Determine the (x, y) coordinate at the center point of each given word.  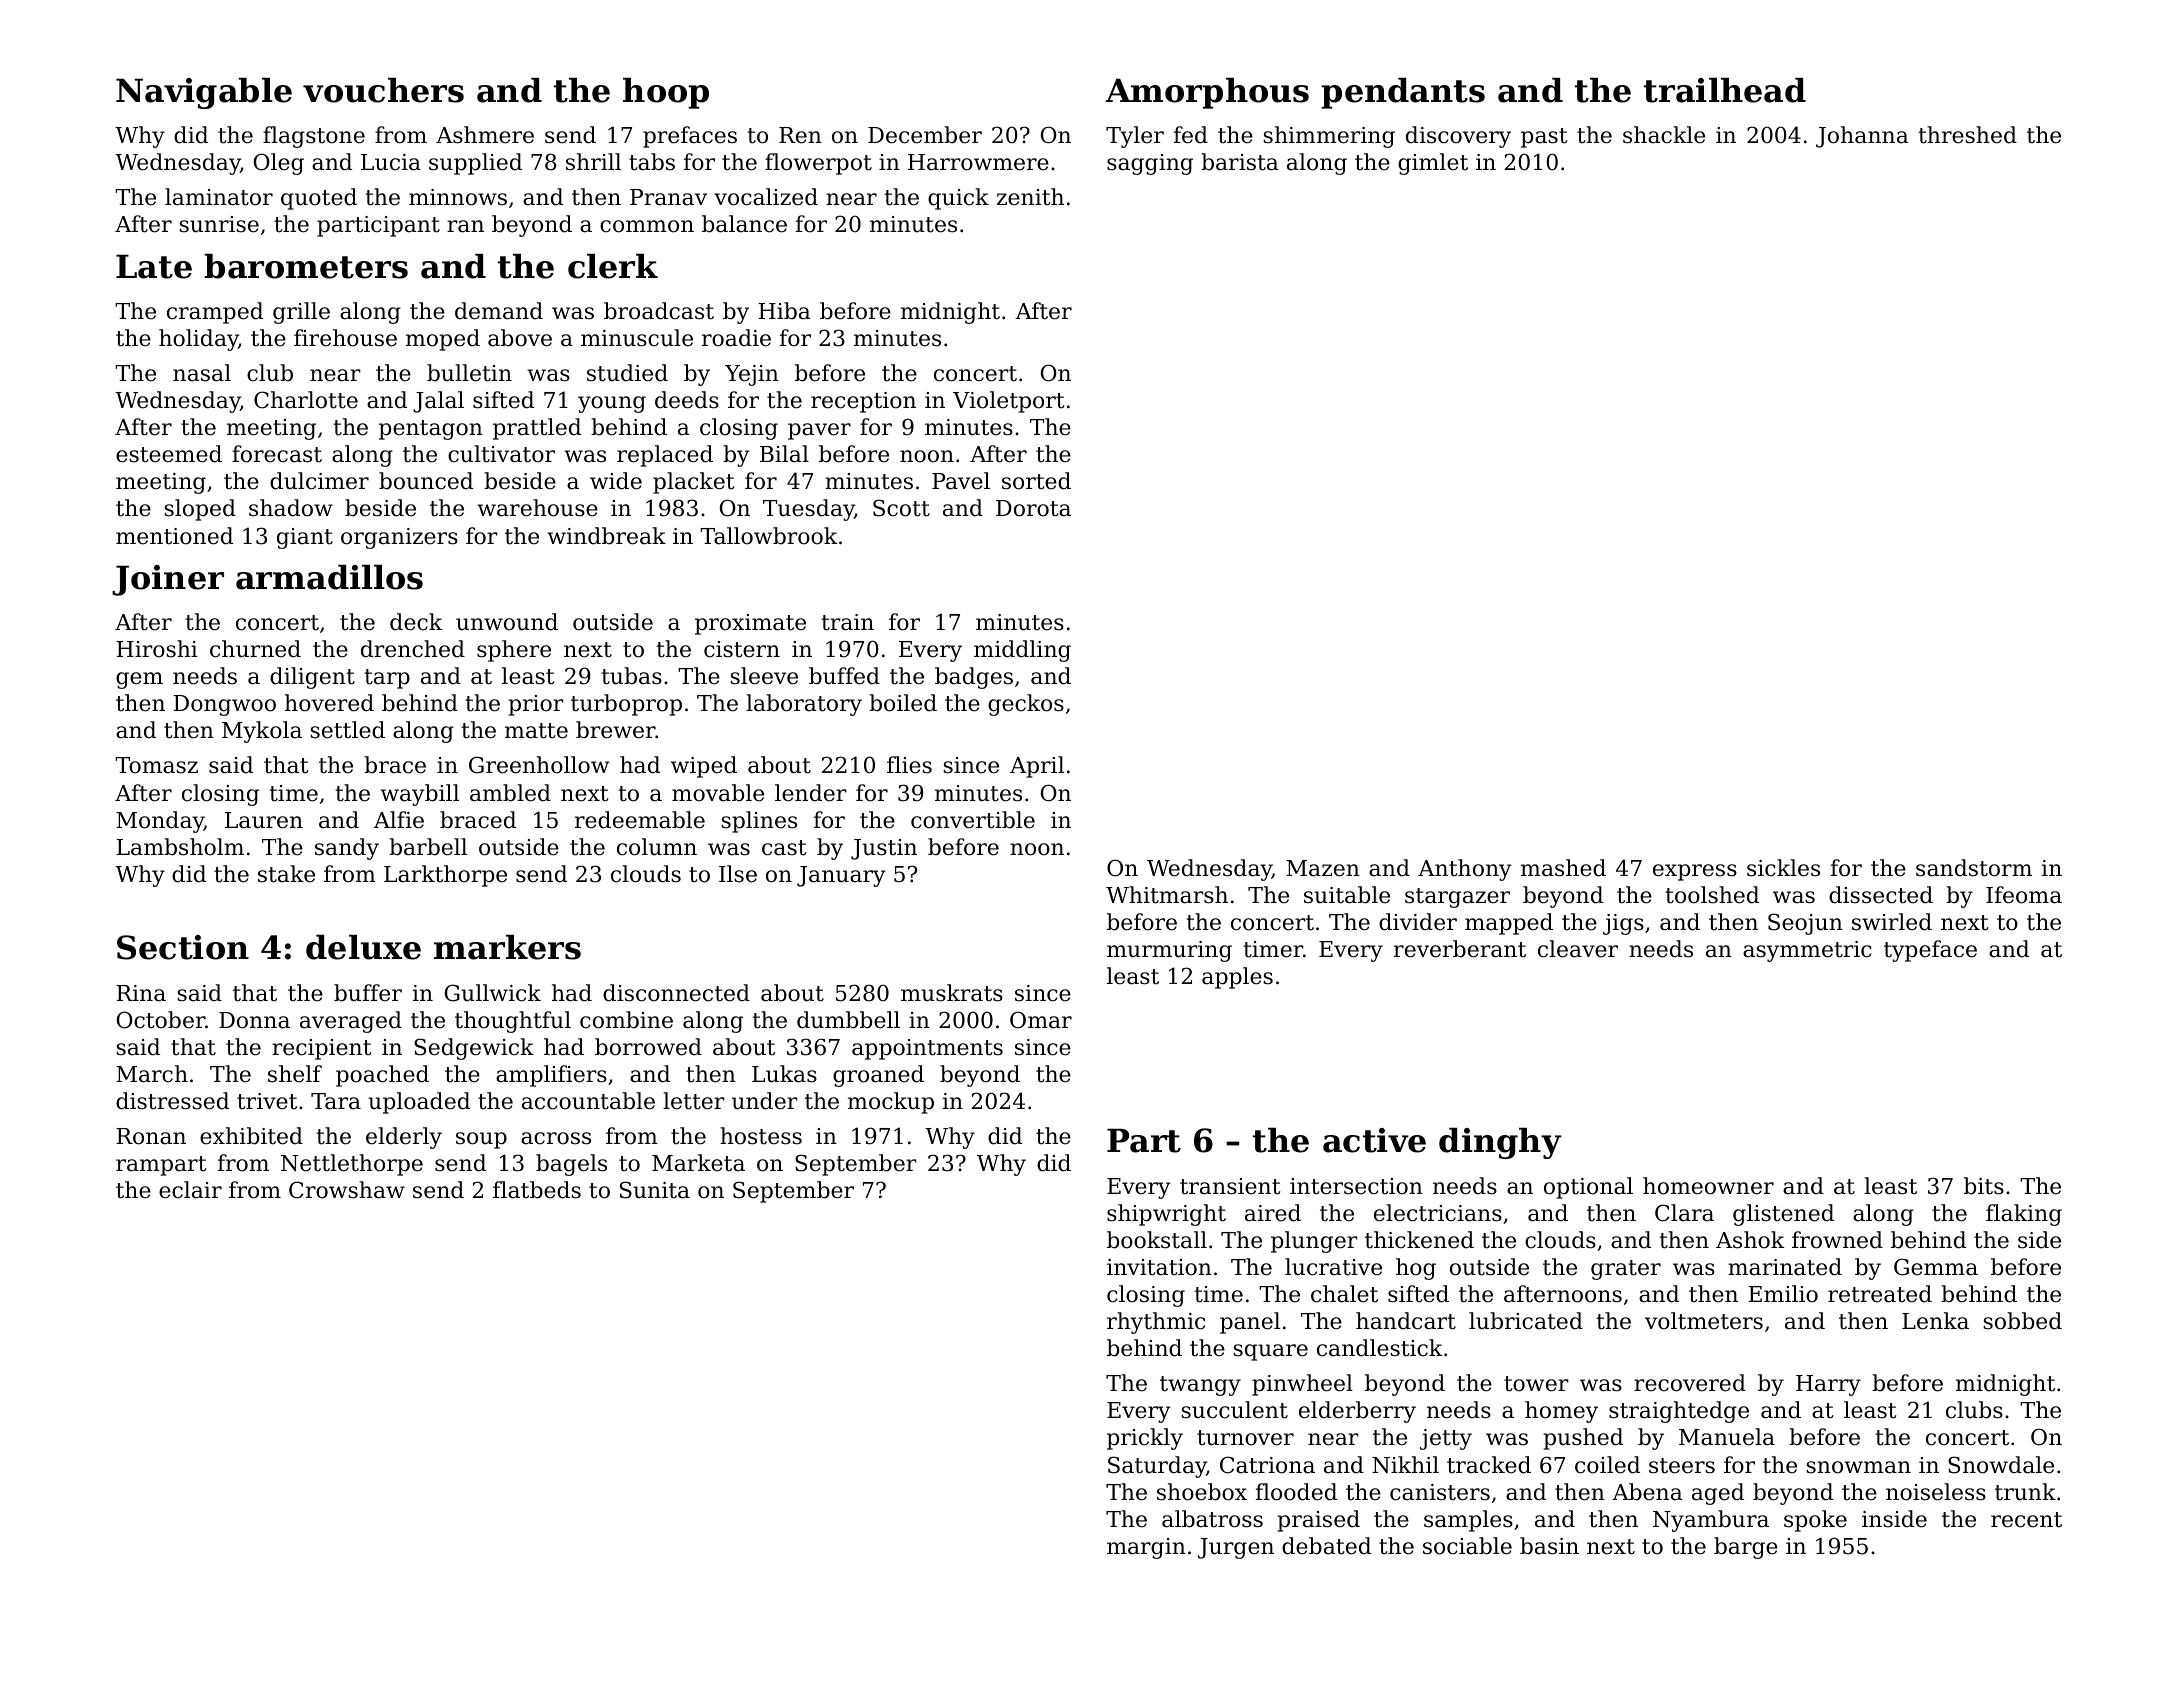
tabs (652, 162)
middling (1022, 651)
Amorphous (1207, 93)
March (152, 1074)
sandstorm (1974, 868)
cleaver (1578, 949)
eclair (190, 1190)
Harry (1828, 1385)
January (841, 876)
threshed (1967, 135)
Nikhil (1405, 1464)
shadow (291, 508)
